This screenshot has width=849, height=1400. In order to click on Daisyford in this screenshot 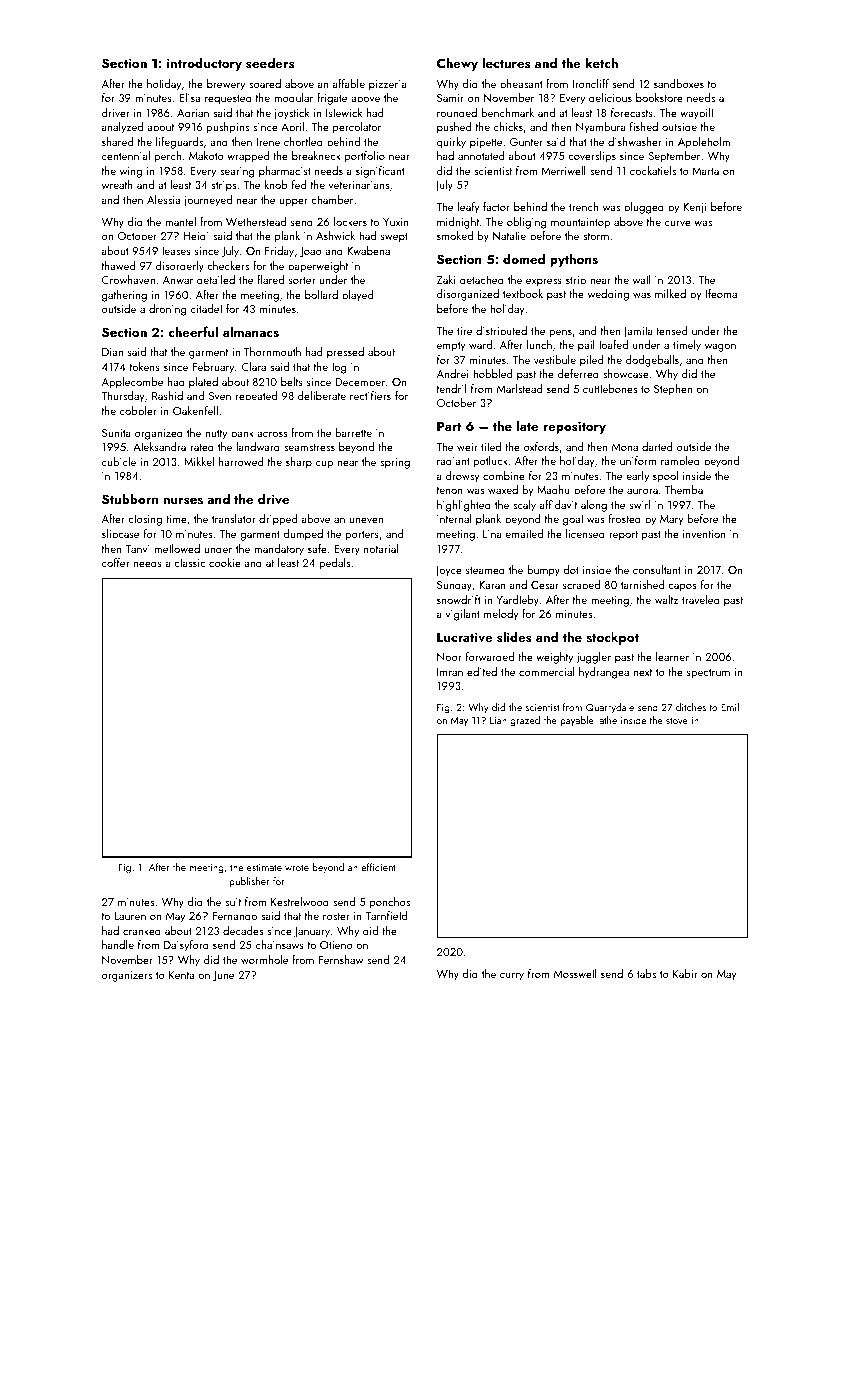, I will do `click(186, 946)`.
